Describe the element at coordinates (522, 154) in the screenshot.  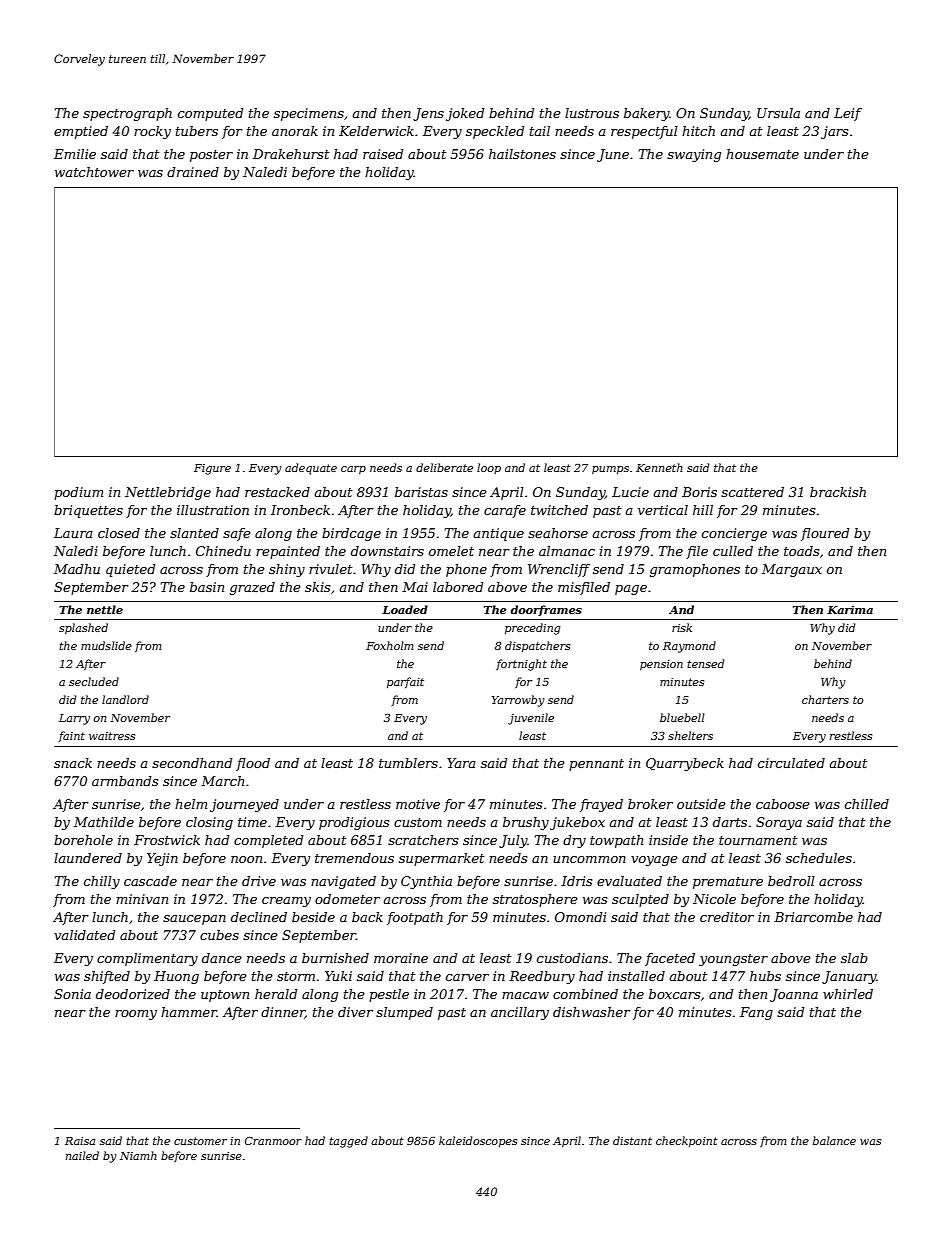
I see `hailstones` at that location.
